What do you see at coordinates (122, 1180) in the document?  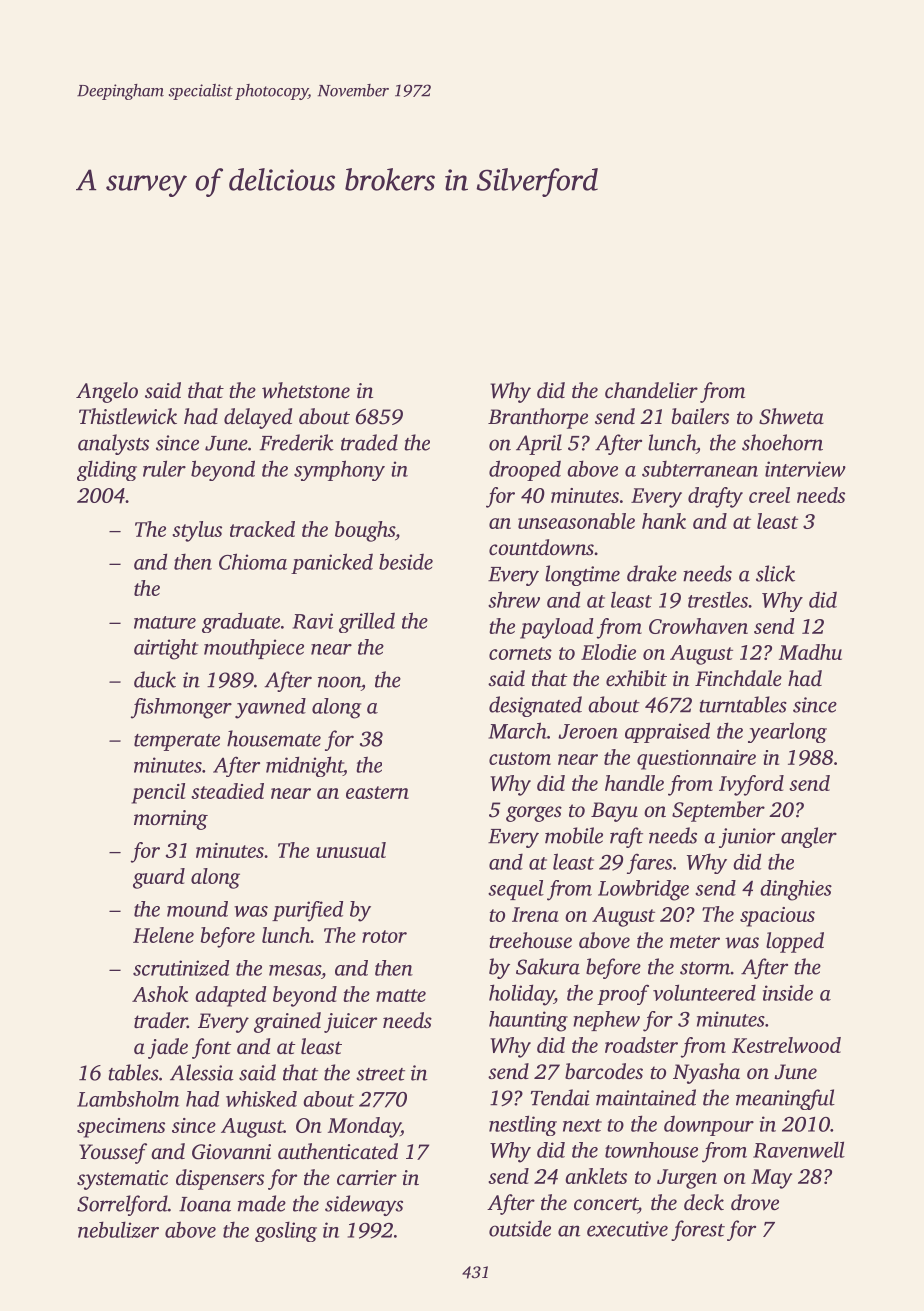 I see `systematic` at bounding box center [122, 1180].
